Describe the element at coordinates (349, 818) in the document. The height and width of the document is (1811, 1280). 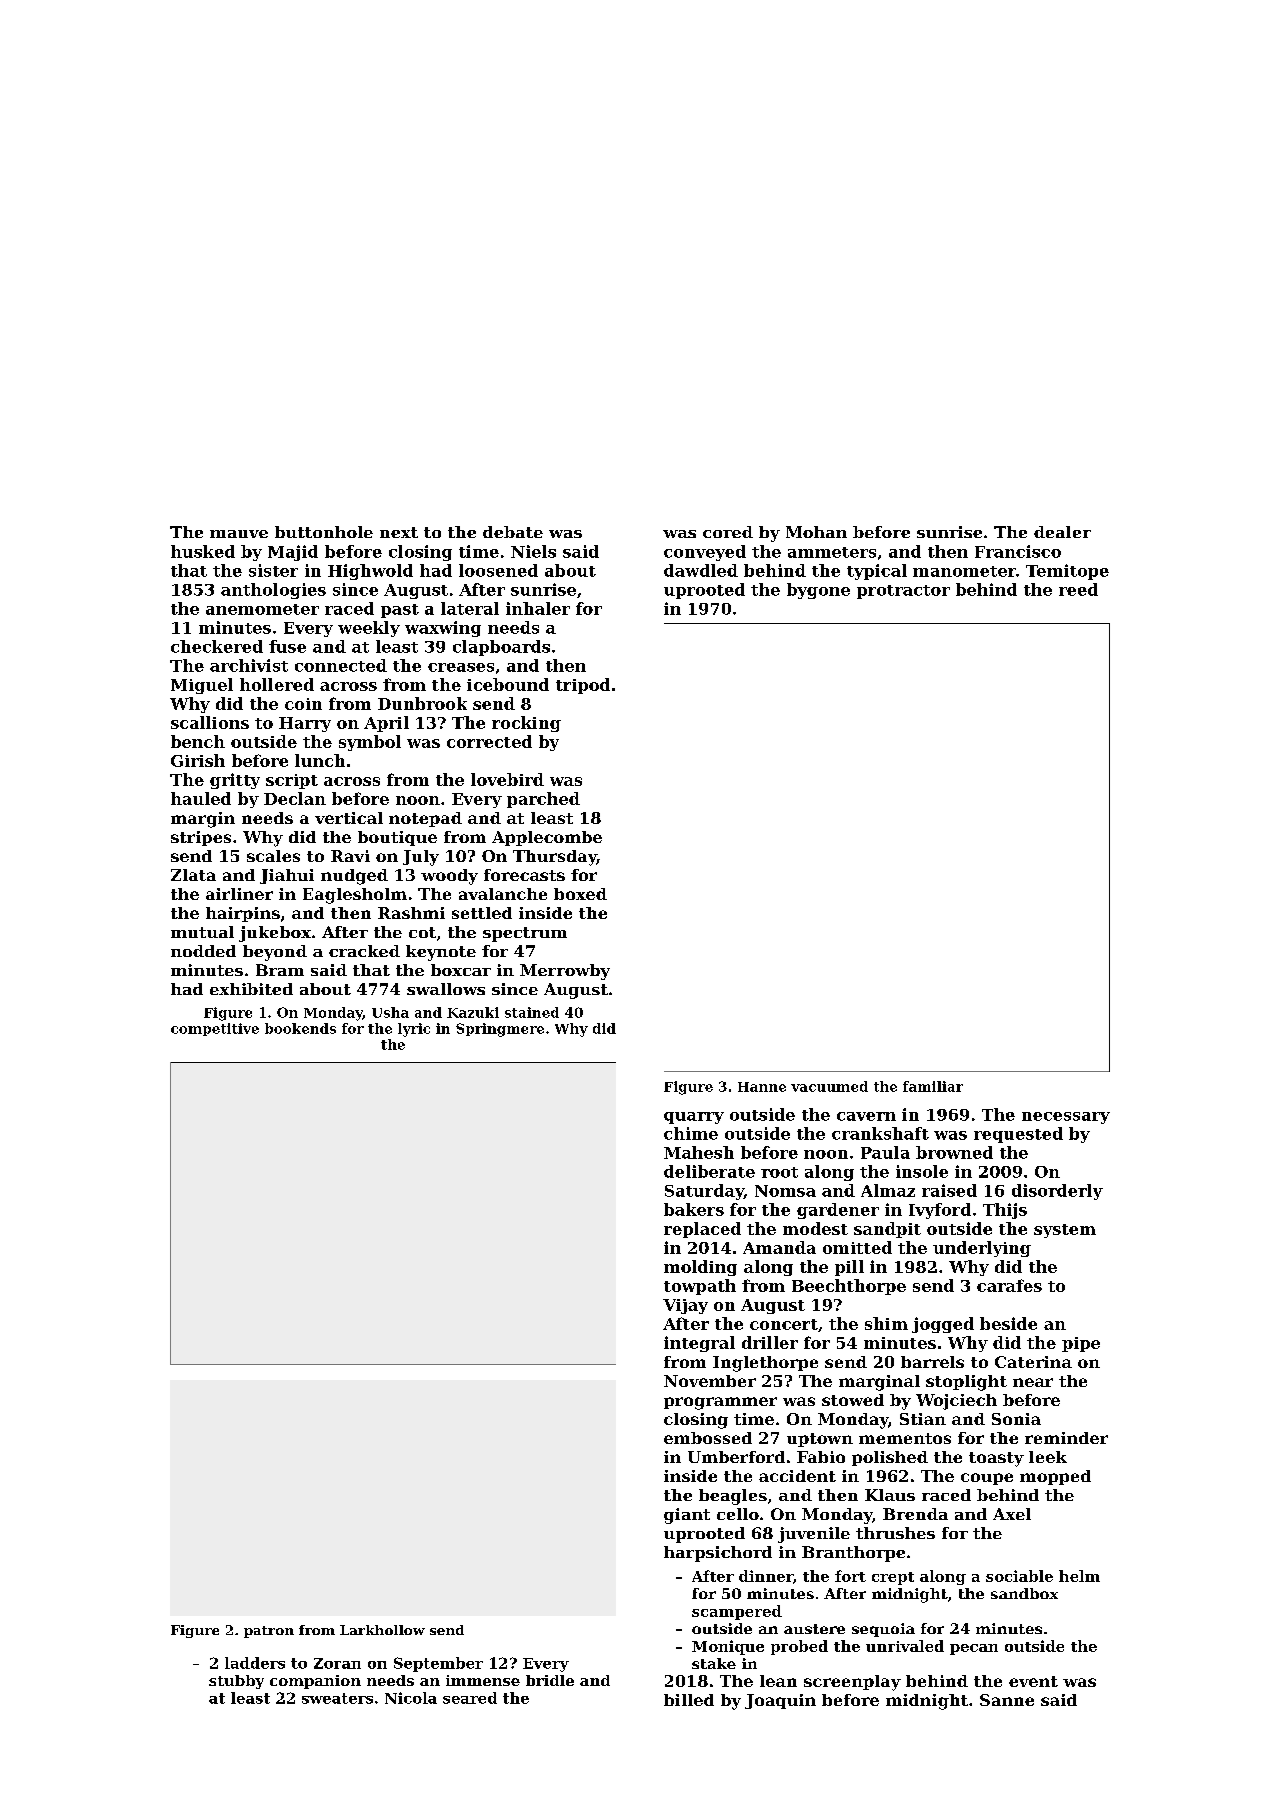
I see `vertical` at that location.
